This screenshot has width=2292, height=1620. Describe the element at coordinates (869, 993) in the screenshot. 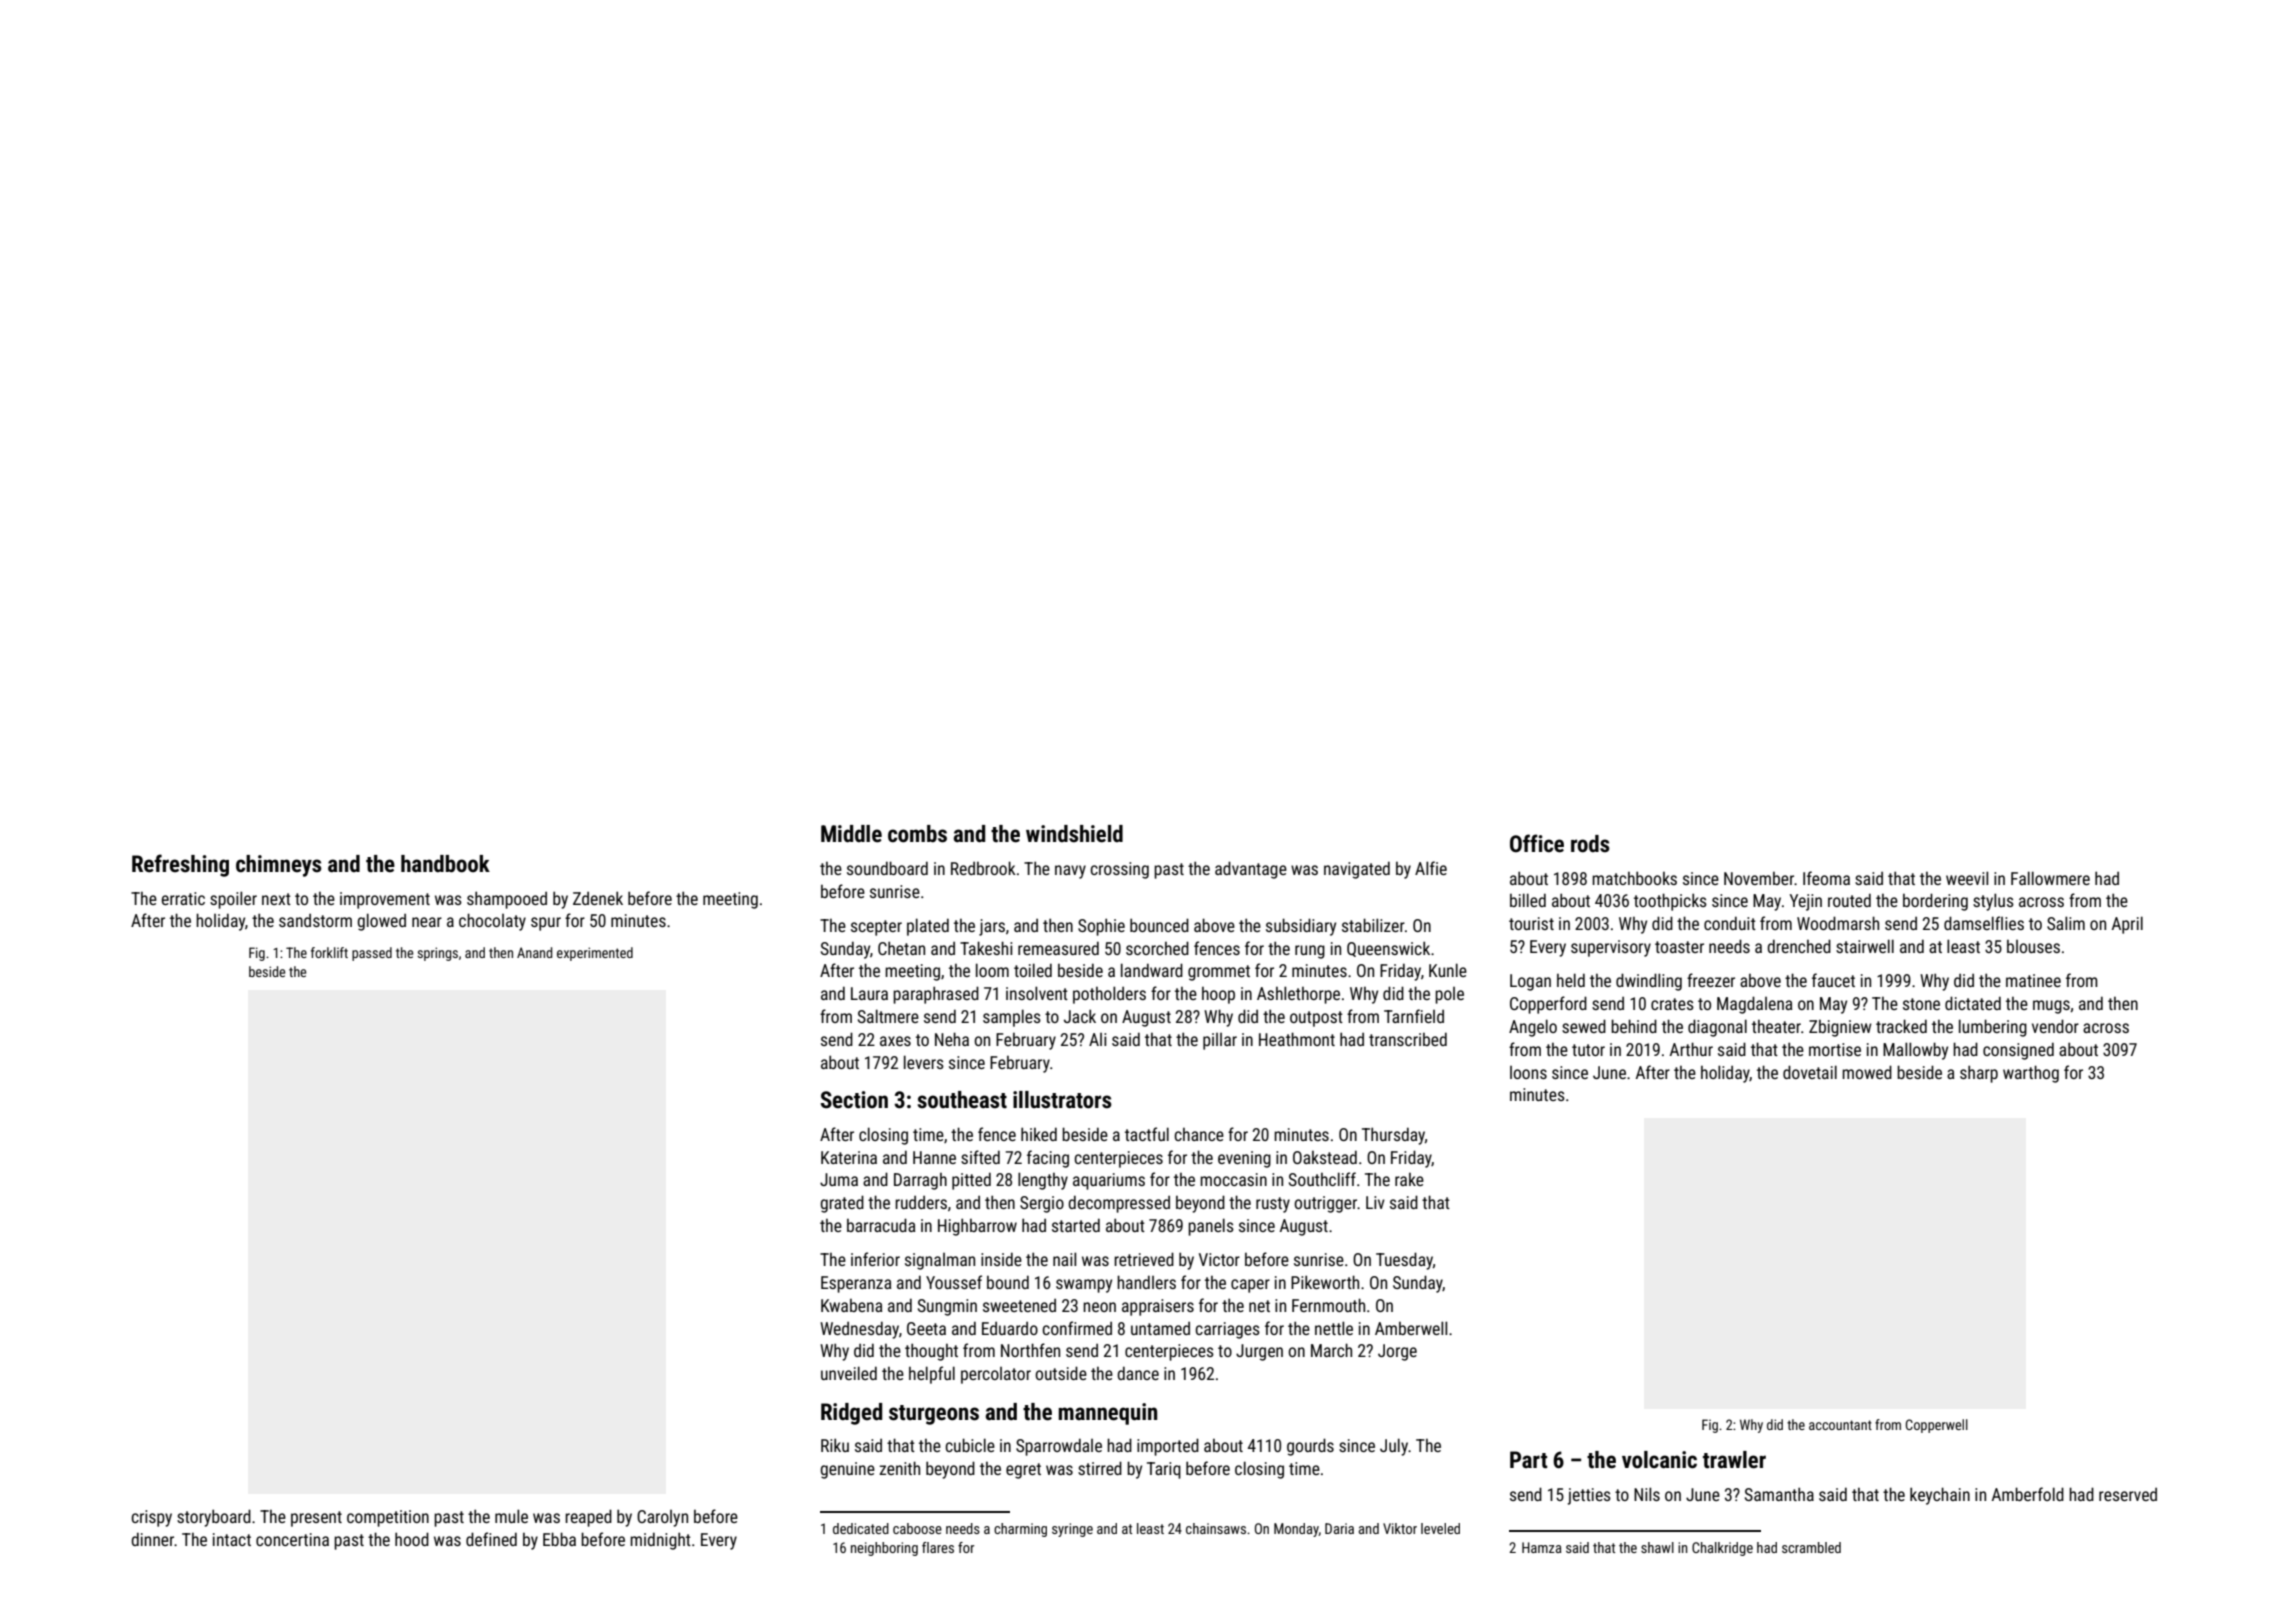

I see `Laura` at that location.
